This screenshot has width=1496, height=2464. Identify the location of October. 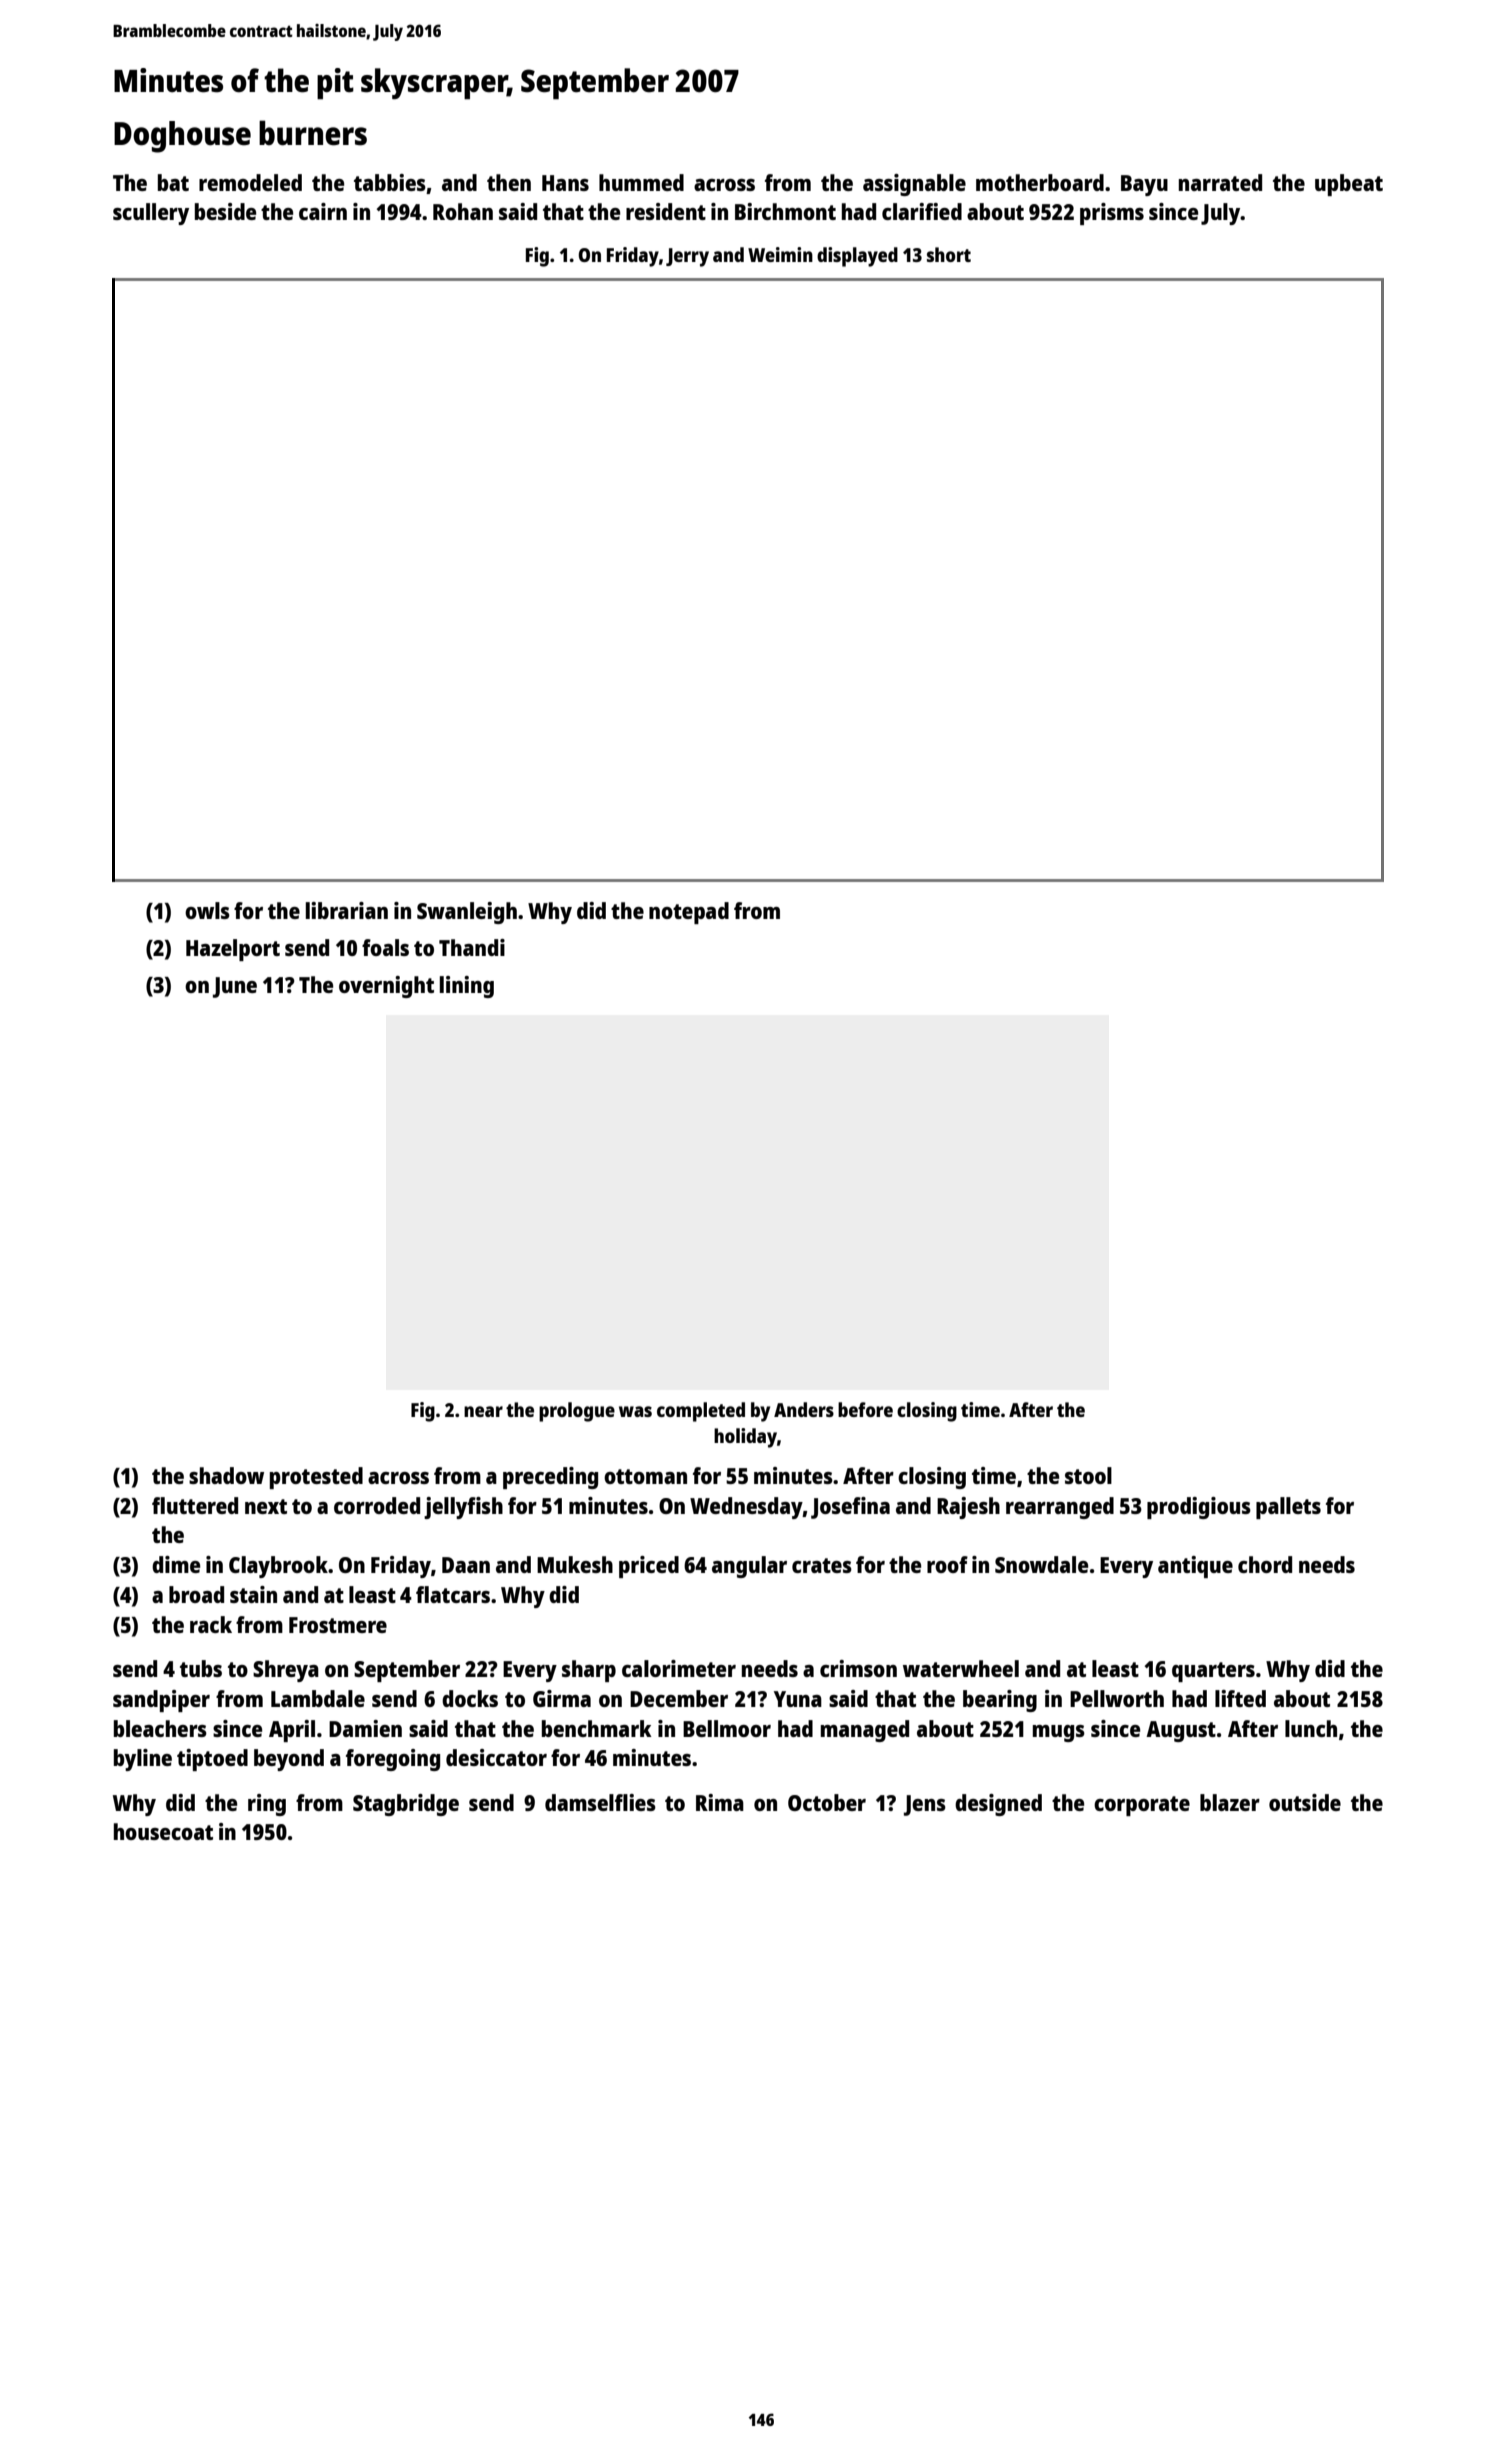
(827, 1802).
